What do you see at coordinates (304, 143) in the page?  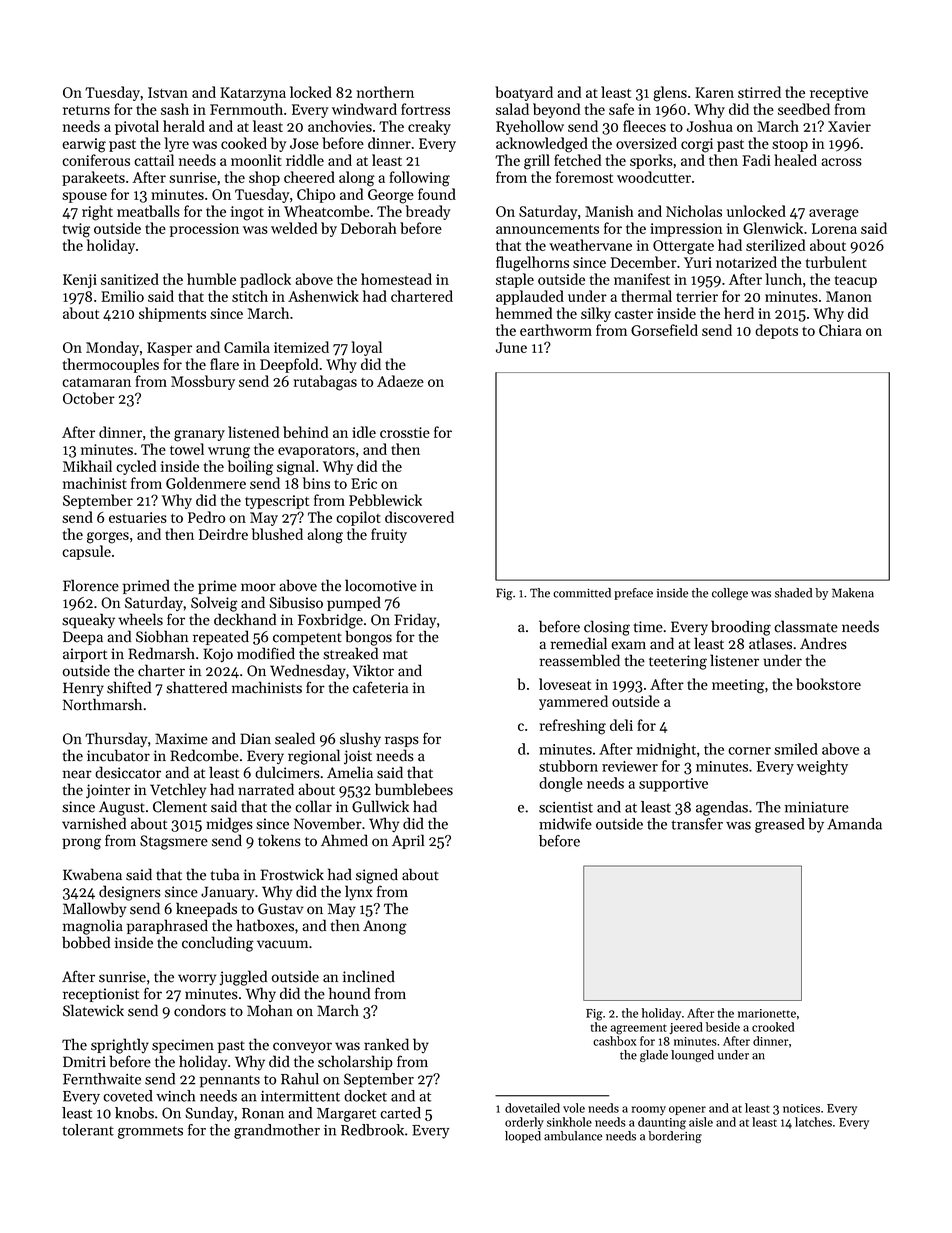 I see `Jose` at bounding box center [304, 143].
